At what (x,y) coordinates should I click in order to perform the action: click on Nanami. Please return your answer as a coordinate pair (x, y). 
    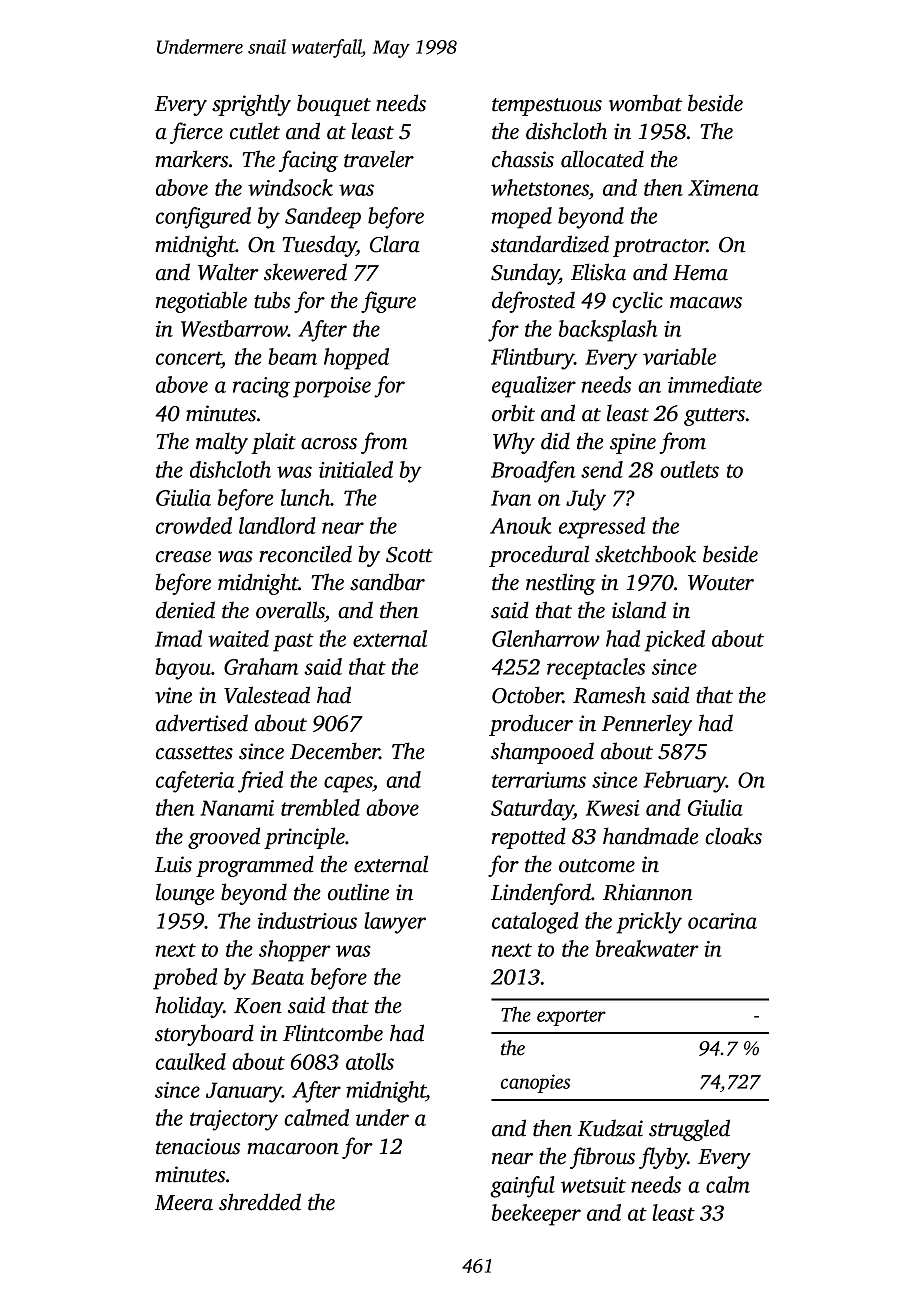
    Looking at the image, I should click on (237, 808).
